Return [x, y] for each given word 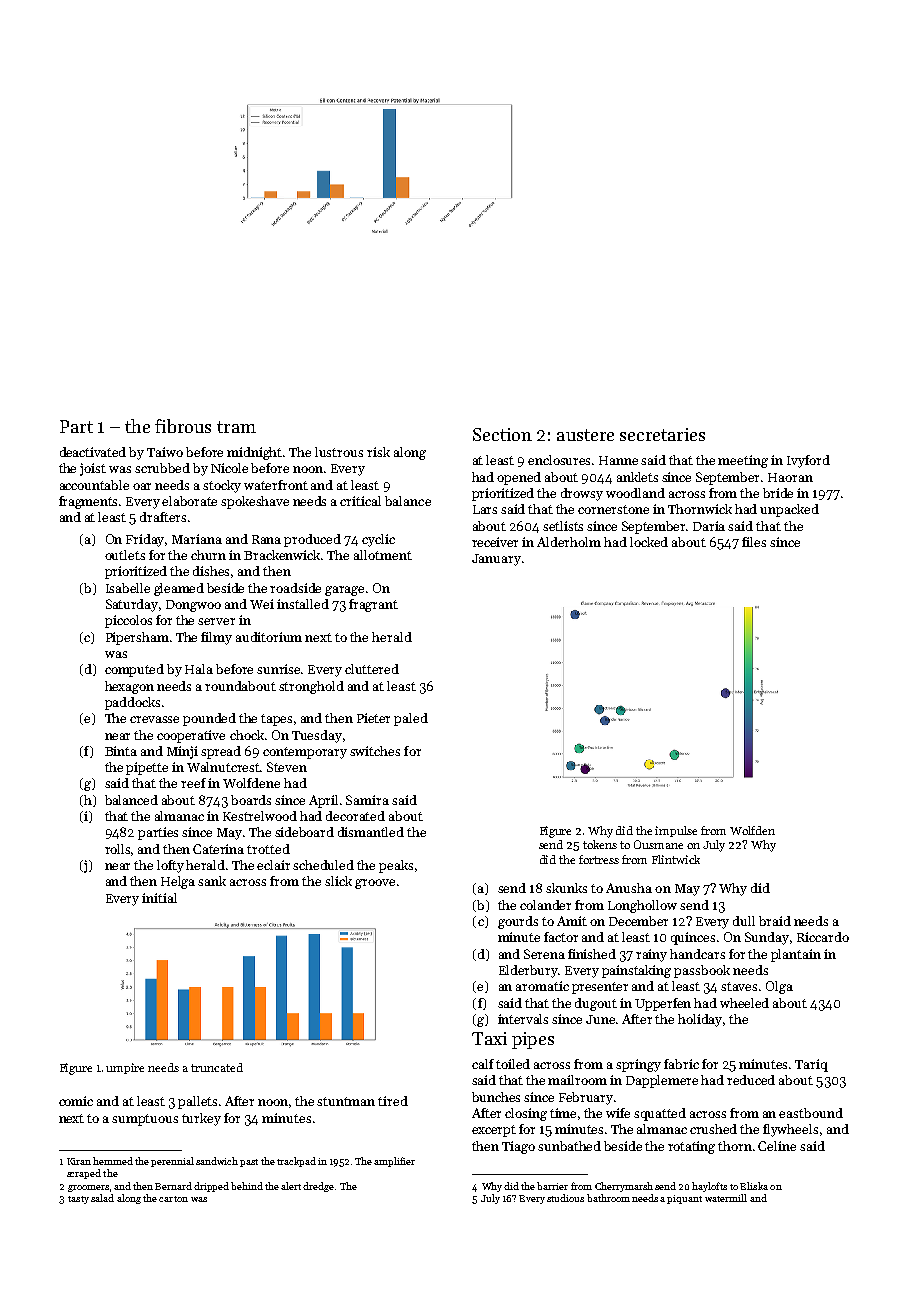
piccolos [128, 621]
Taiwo [165, 452]
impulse [676, 831]
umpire [125, 1068]
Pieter [373, 718]
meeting [743, 461]
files [754, 542]
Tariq [811, 1065]
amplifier [394, 1162]
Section [502, 434]
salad [102, 1198]
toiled [513, 1064]
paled [411, 719]
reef [193, 783]
